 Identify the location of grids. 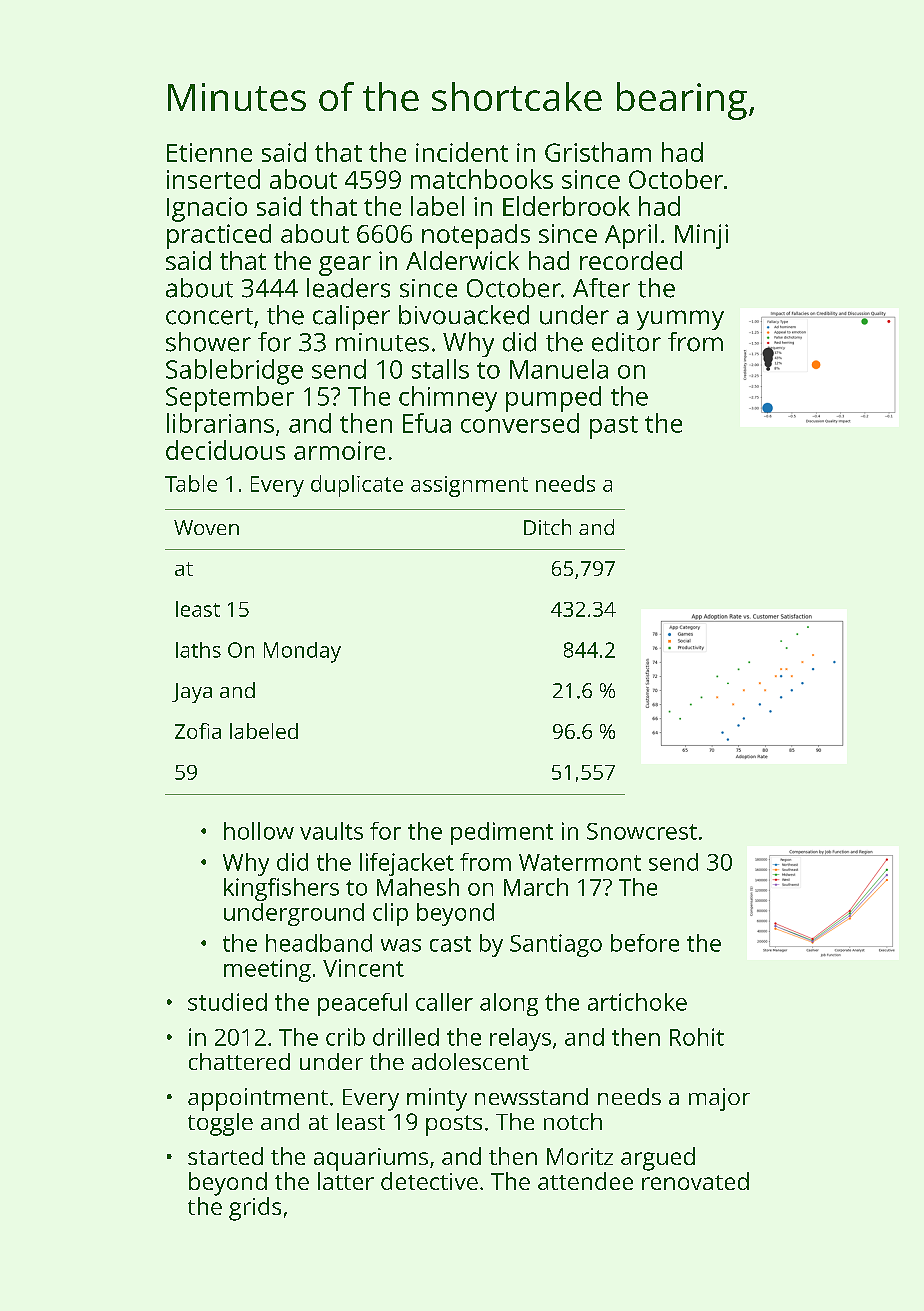
(255, 1209).
